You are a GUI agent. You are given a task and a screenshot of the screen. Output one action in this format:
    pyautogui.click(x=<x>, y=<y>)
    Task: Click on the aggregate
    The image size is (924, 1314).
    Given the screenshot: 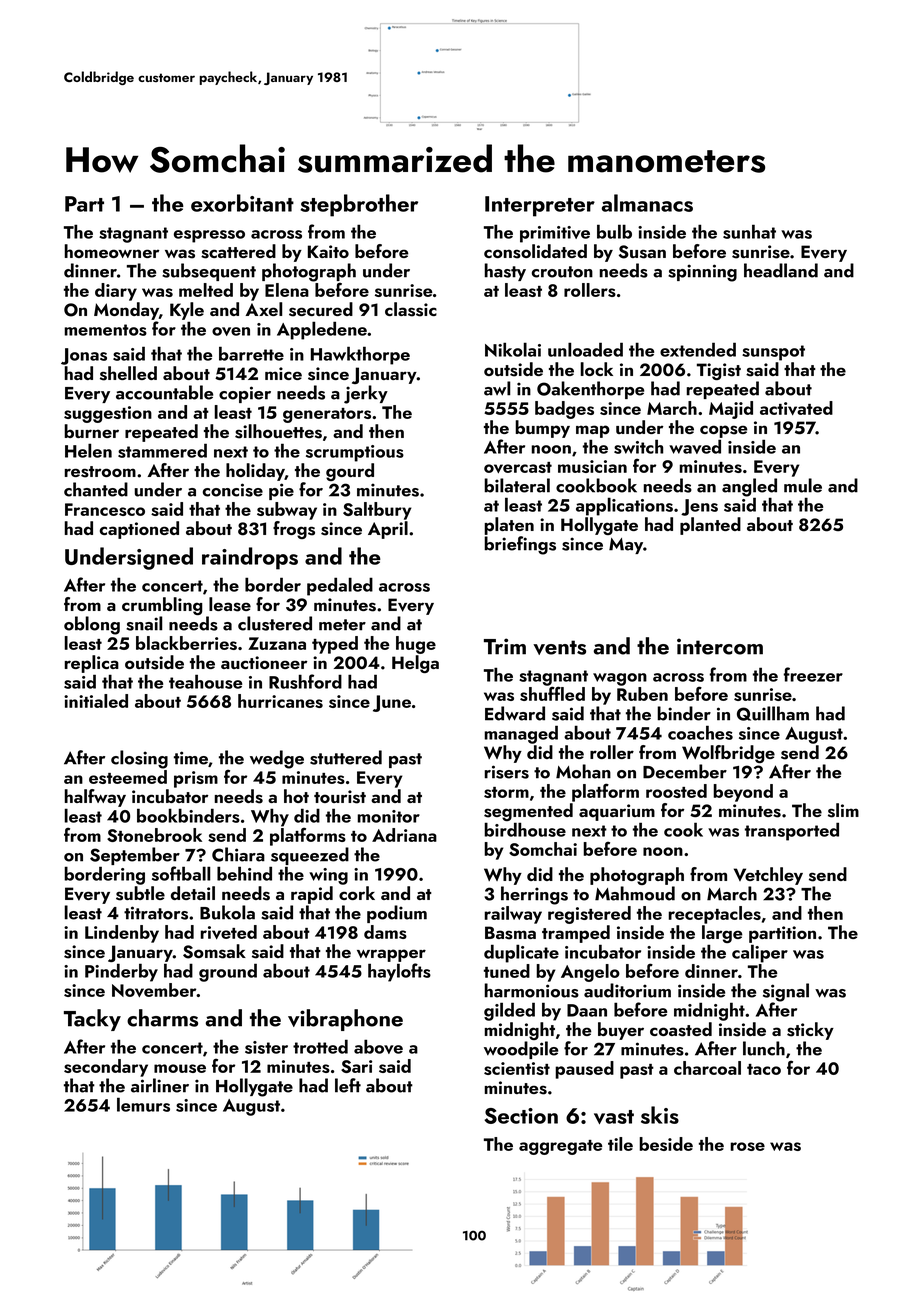 What is the action you would take?
    pyautogui.click(x=561, y=1147)
